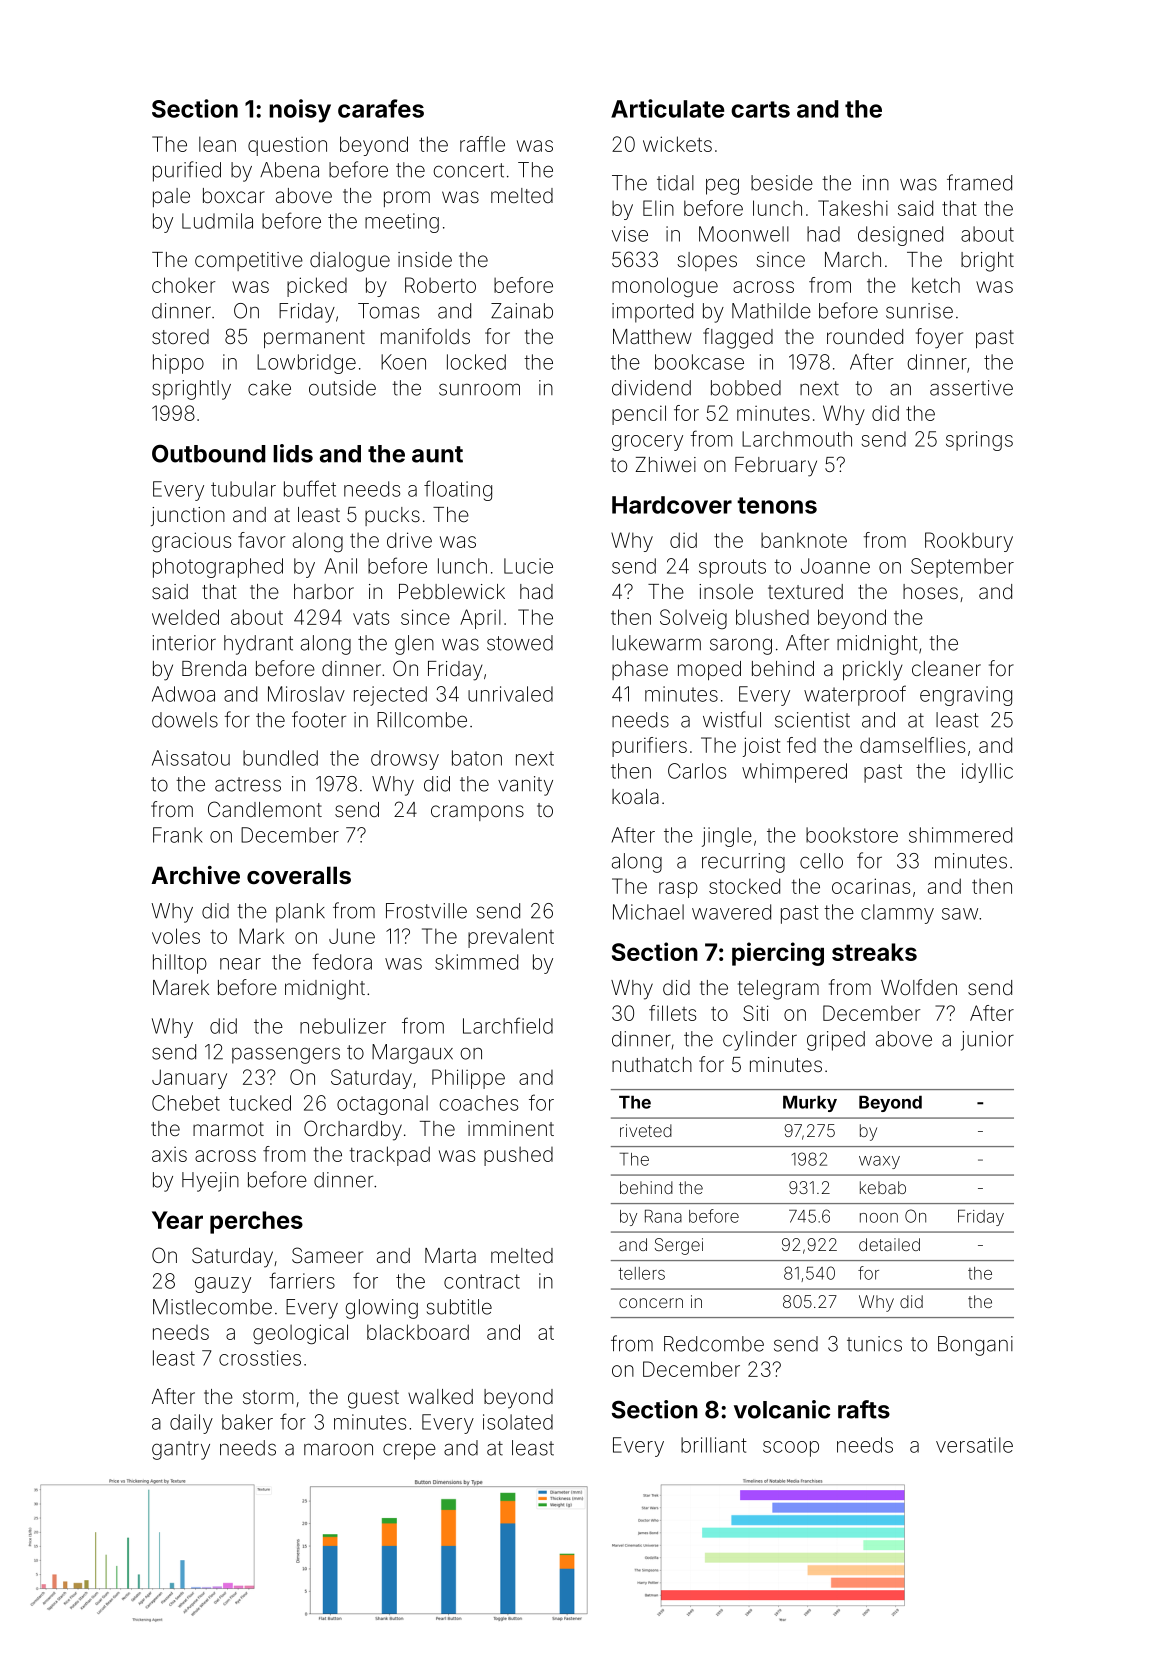  What do you see at coordinates (979, 182) in the screenshot?
I see `framed` at bounding box center [979, 182].
